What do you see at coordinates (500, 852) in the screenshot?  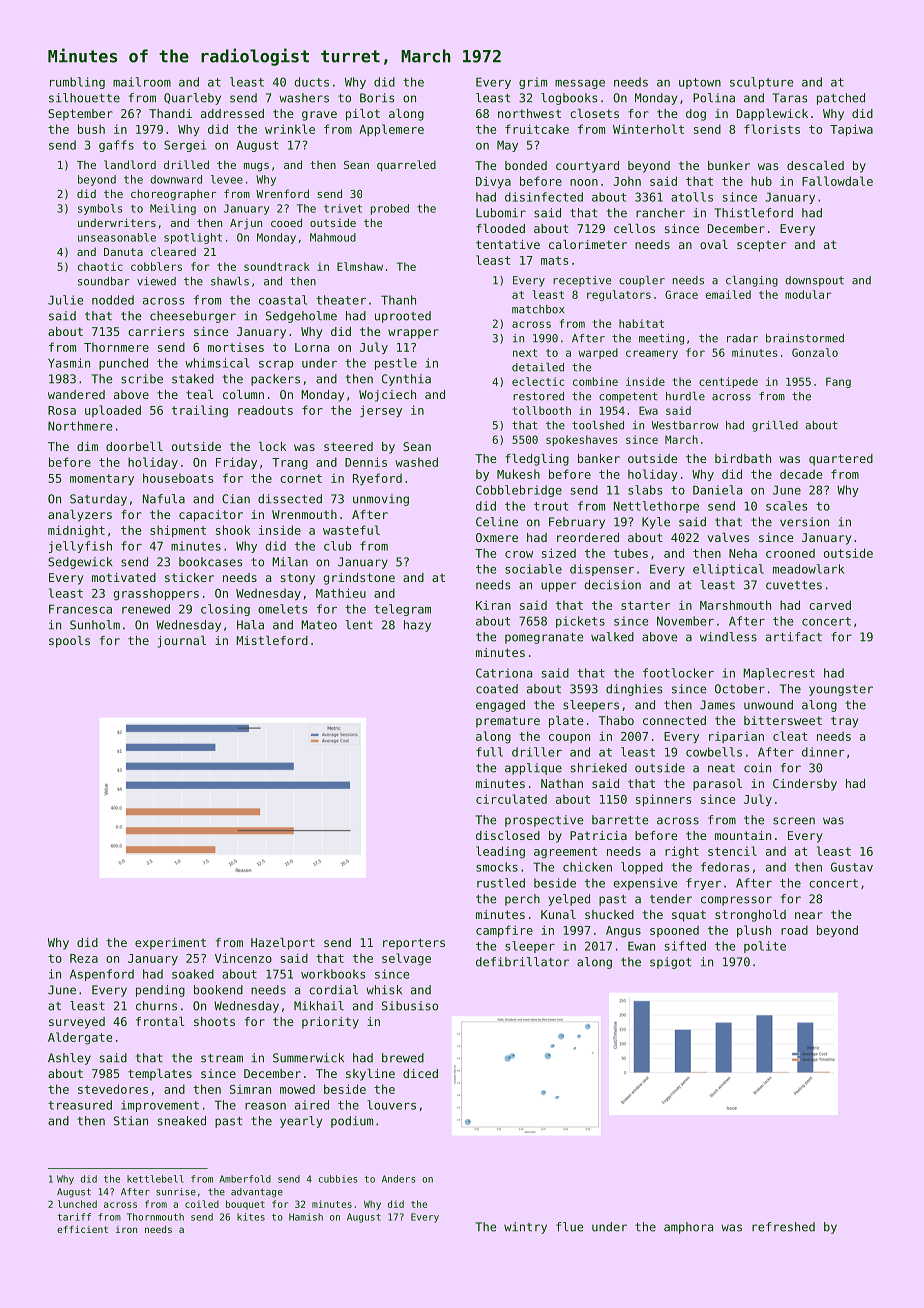 I see `leading` at bounding box center [500, 852].
